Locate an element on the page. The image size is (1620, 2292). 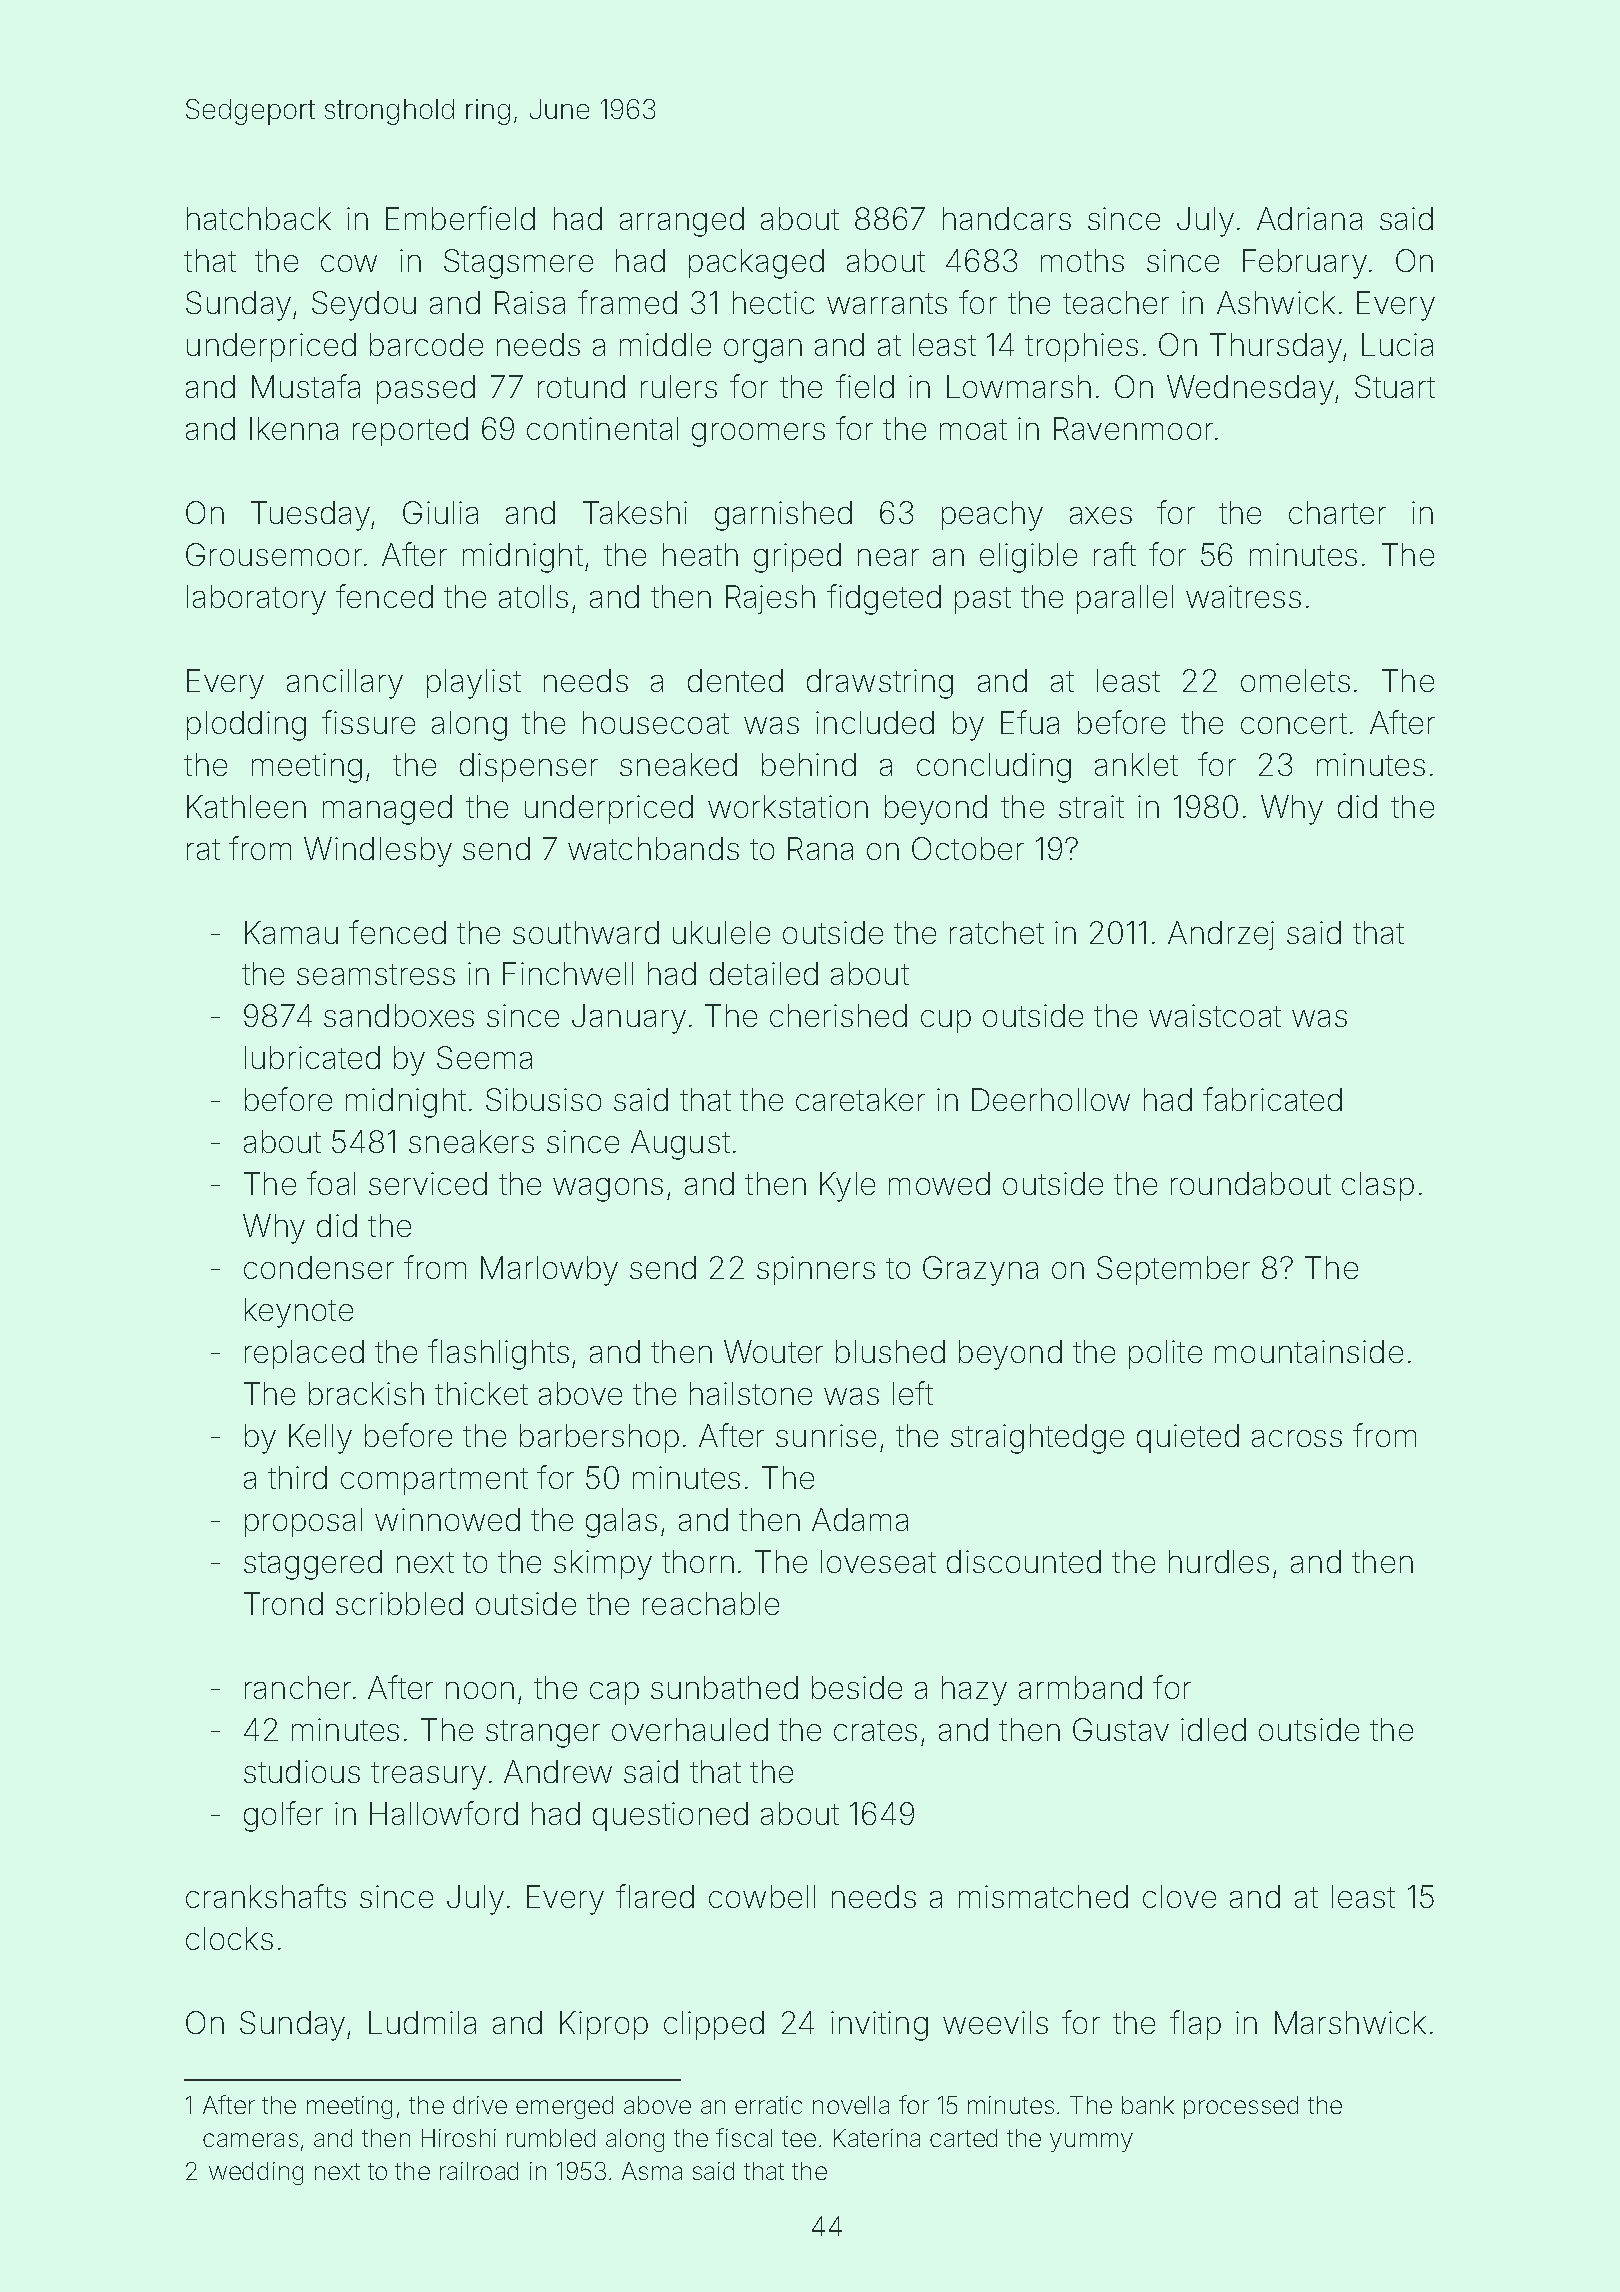
packaged is located at coordinates (756, 264).
